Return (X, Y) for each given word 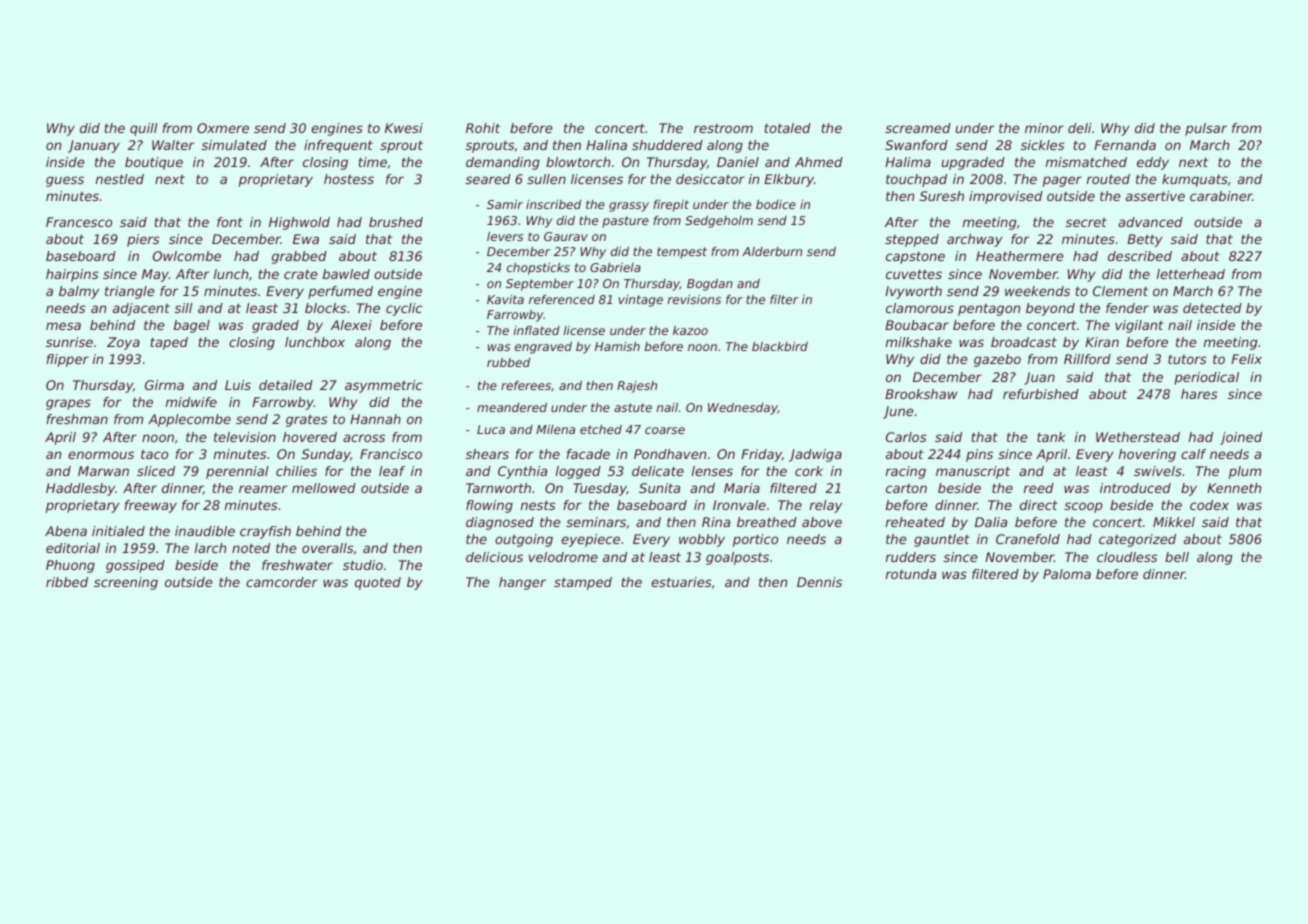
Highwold (299, 223)
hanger (522, 583)
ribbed (67, 582)
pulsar (1206, 129)
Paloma (1067, 574)
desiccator (710, 179)
